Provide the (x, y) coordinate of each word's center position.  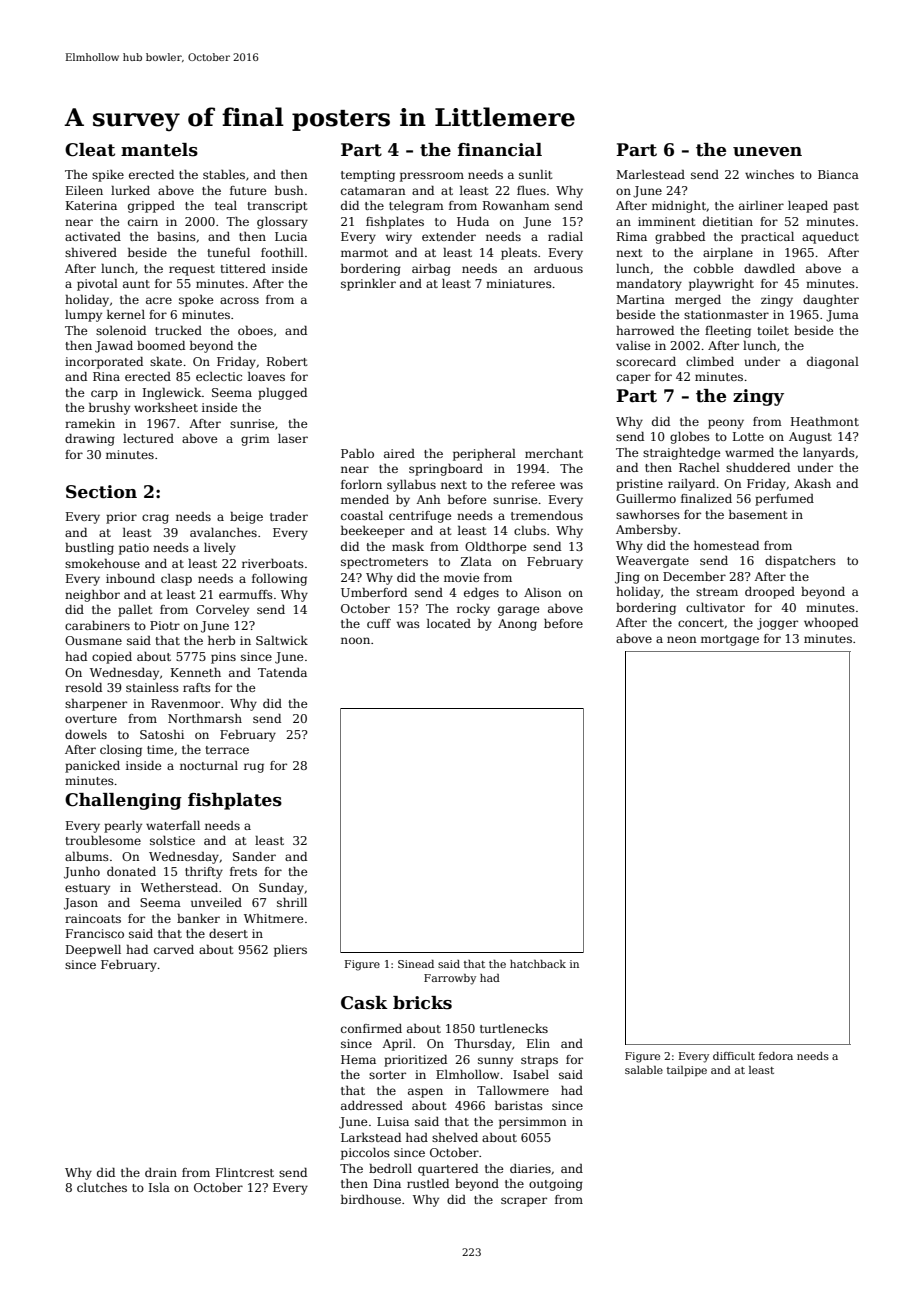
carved (174, 949)
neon (682, 639)
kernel (126, 314)
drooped (770, 593)
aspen (425, 1093)
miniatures (519, 283)
